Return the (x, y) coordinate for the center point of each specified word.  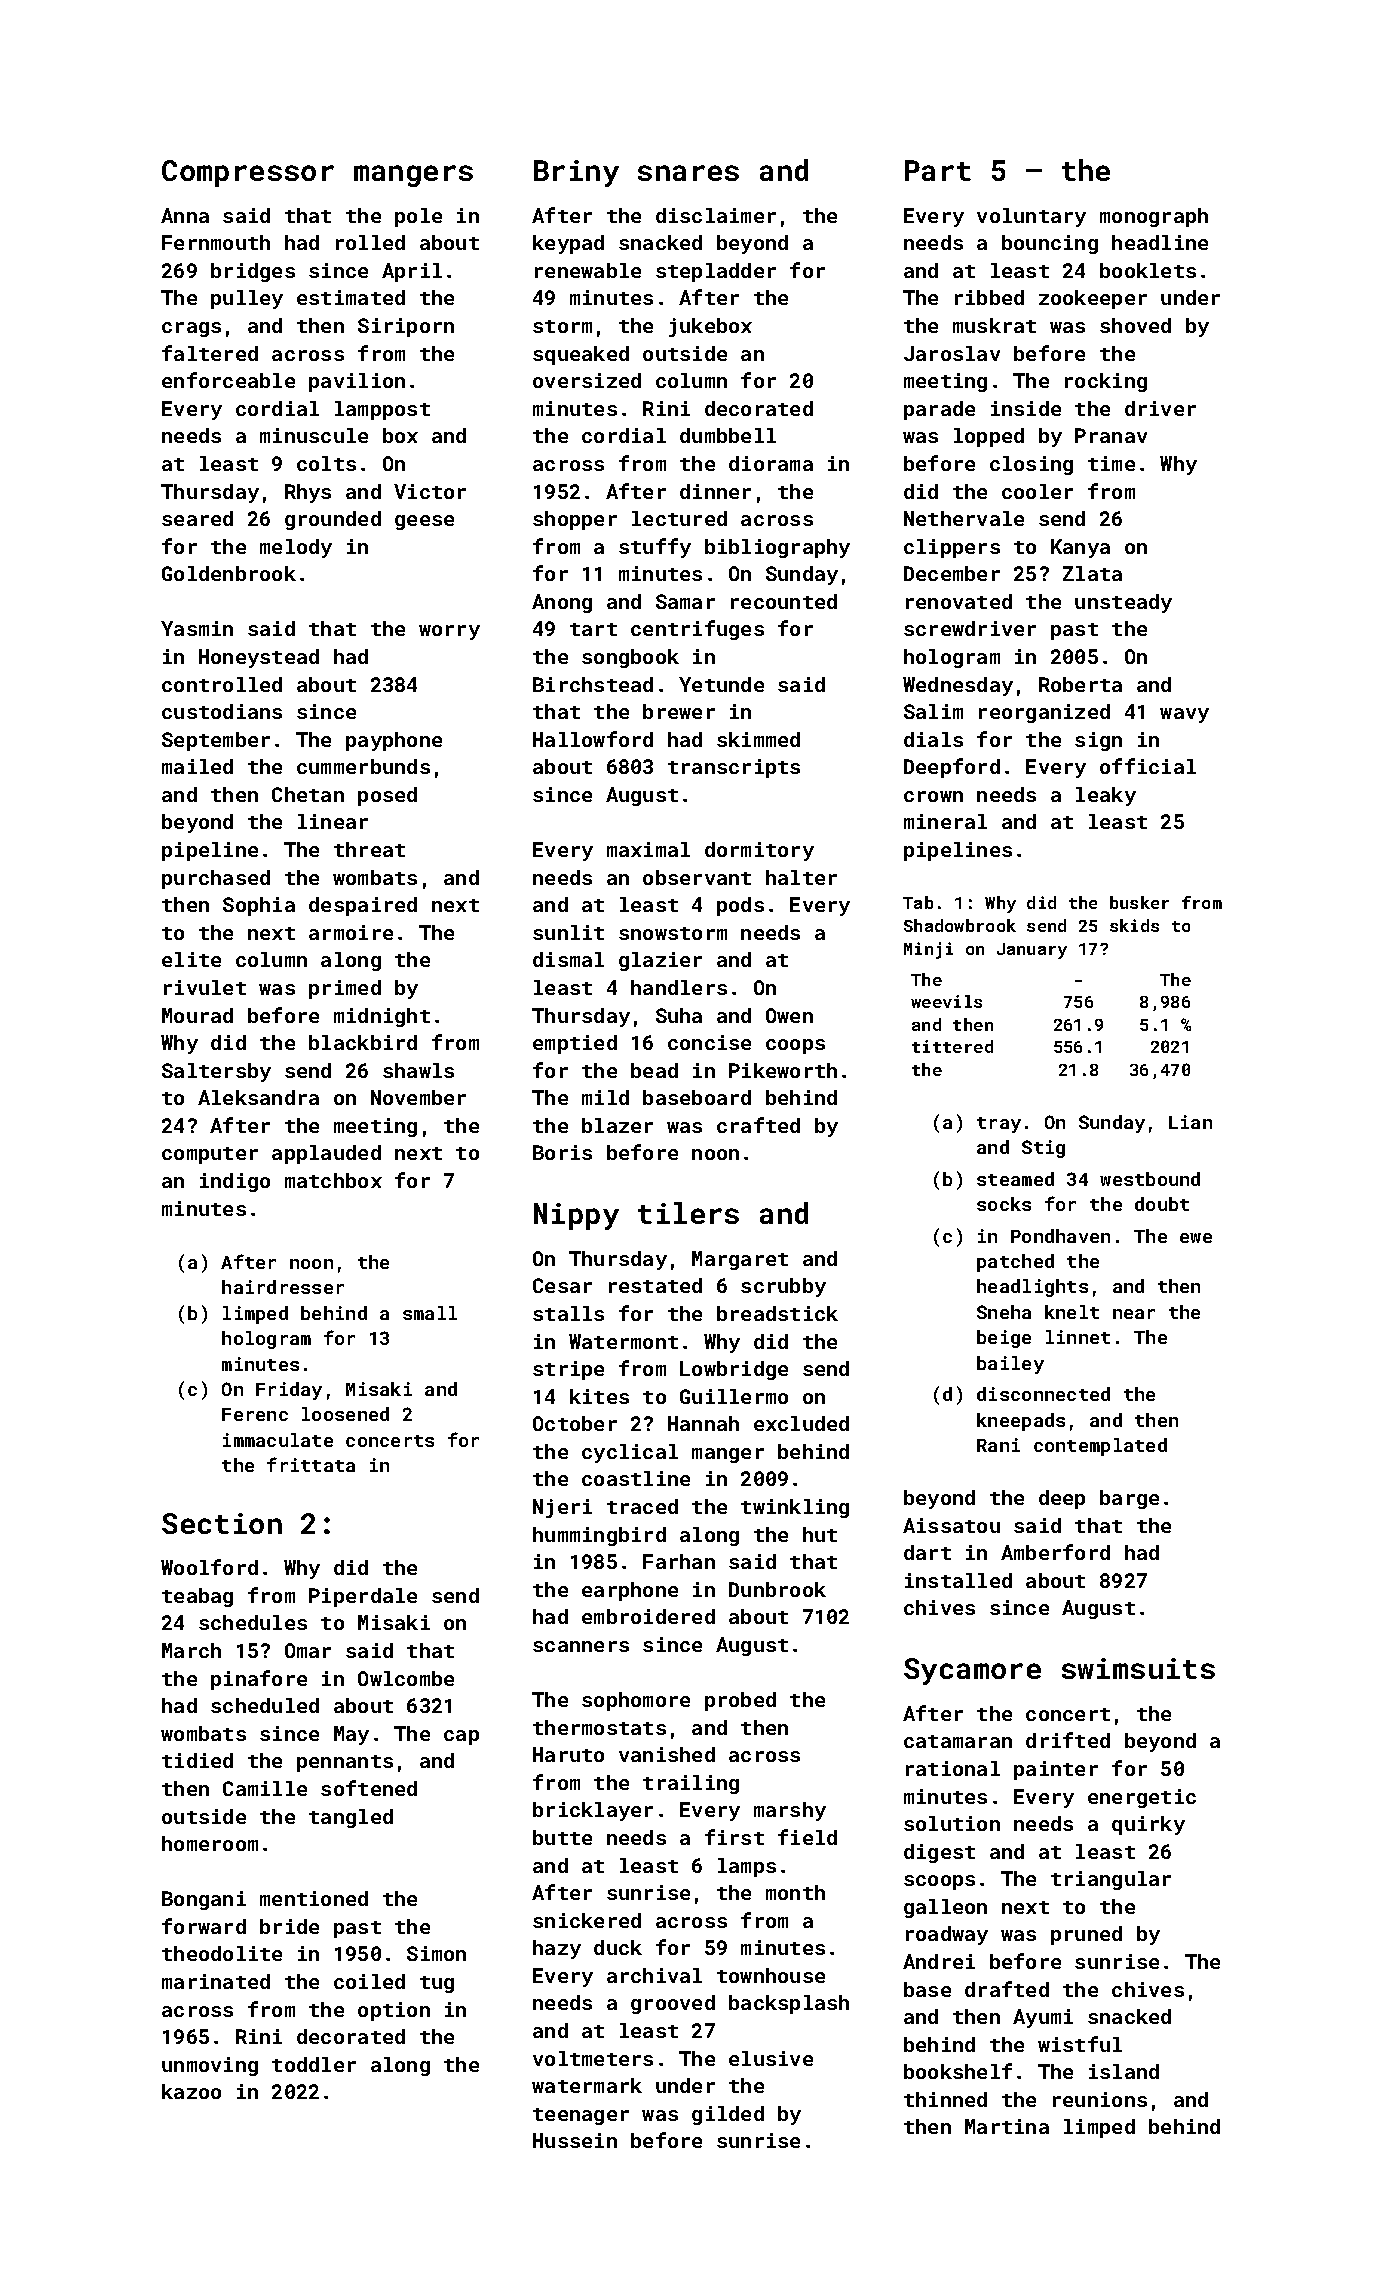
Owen (789, 1015)
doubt (1162, 1204)
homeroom (210, 1843)
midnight (382, 1017)
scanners (581, 1646)
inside (1026, 408)
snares (688, 173)
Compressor (248, 173)
